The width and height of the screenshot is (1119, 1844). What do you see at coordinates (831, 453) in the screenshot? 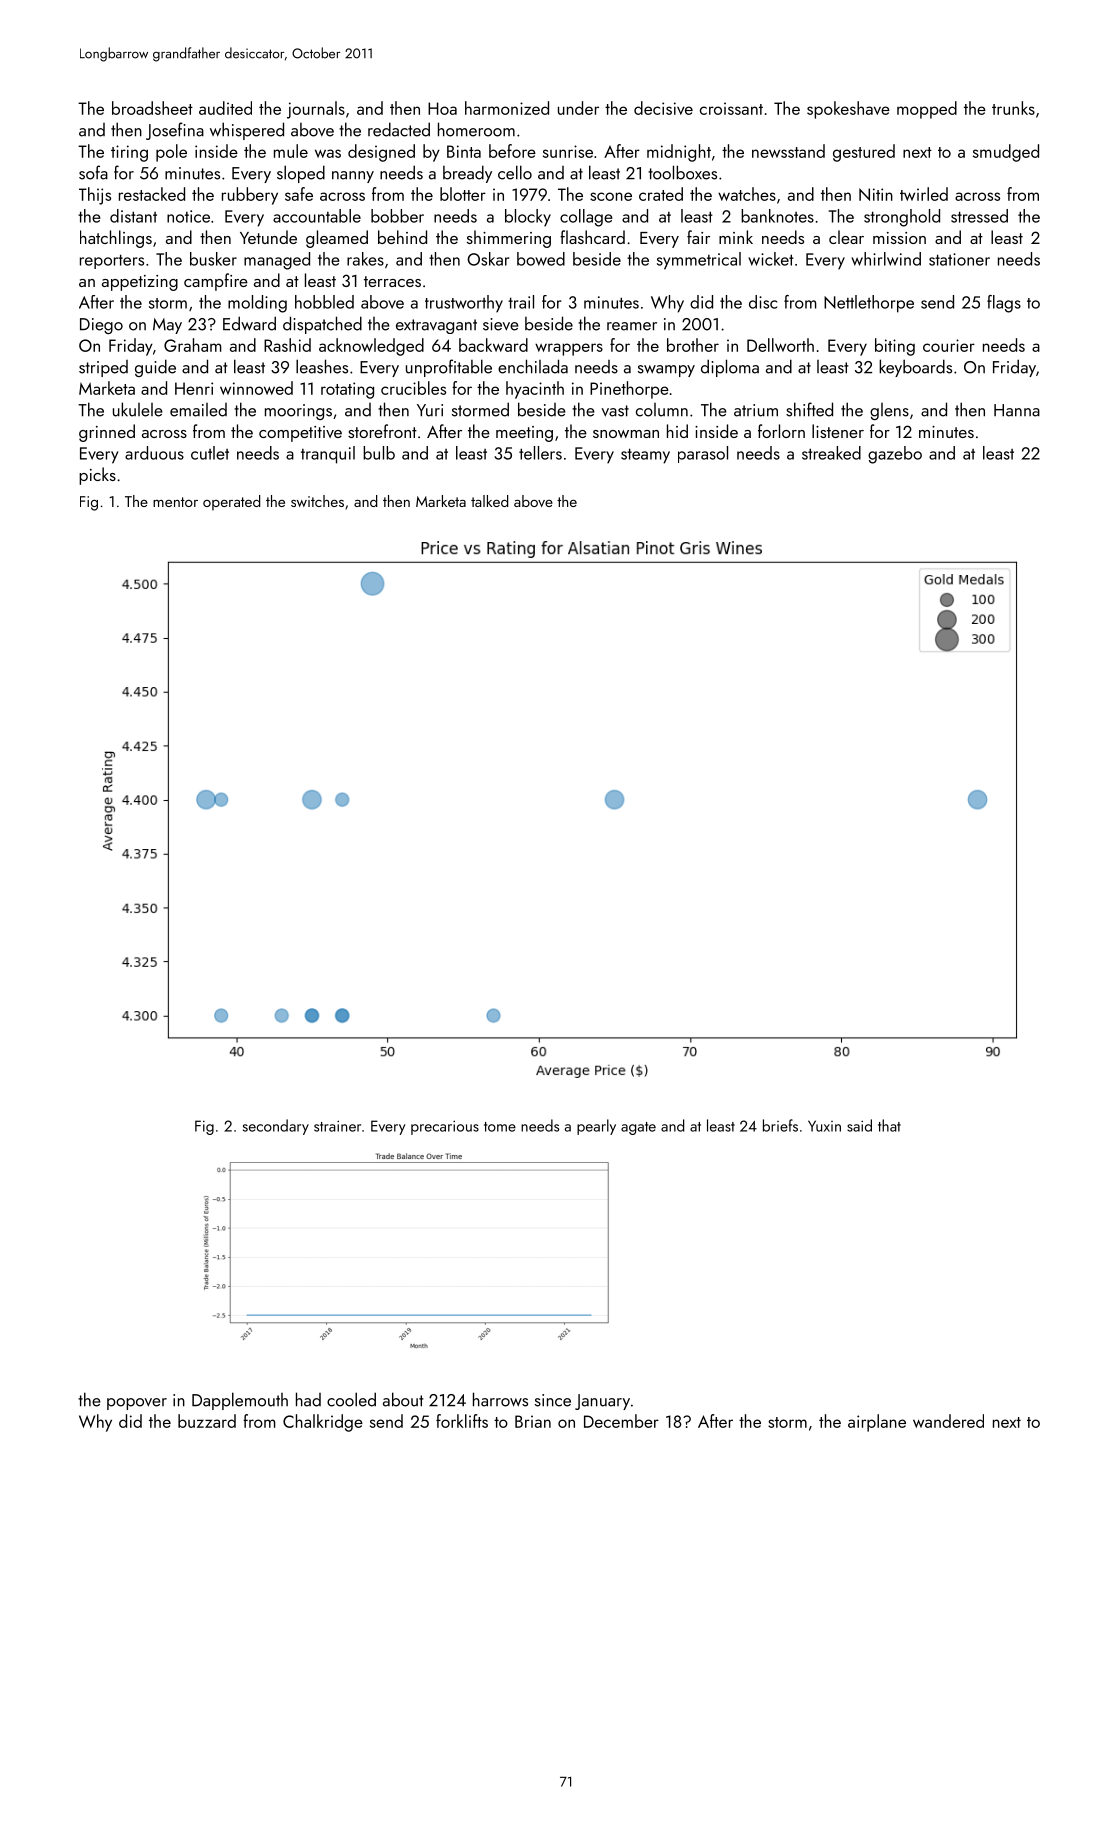
I see `streaked` at bounding box center [831, 453].
